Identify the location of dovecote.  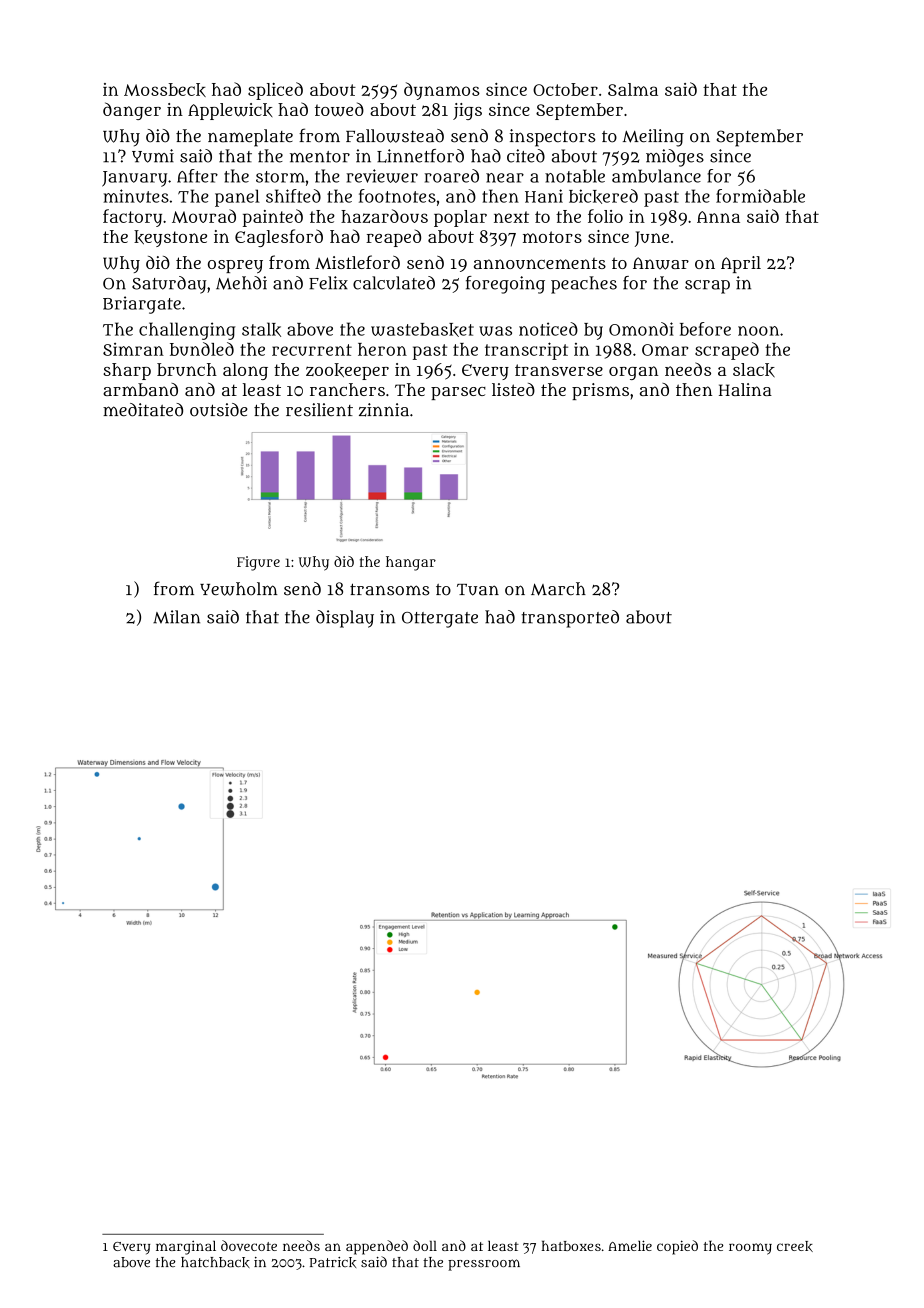
(249, 1245).
